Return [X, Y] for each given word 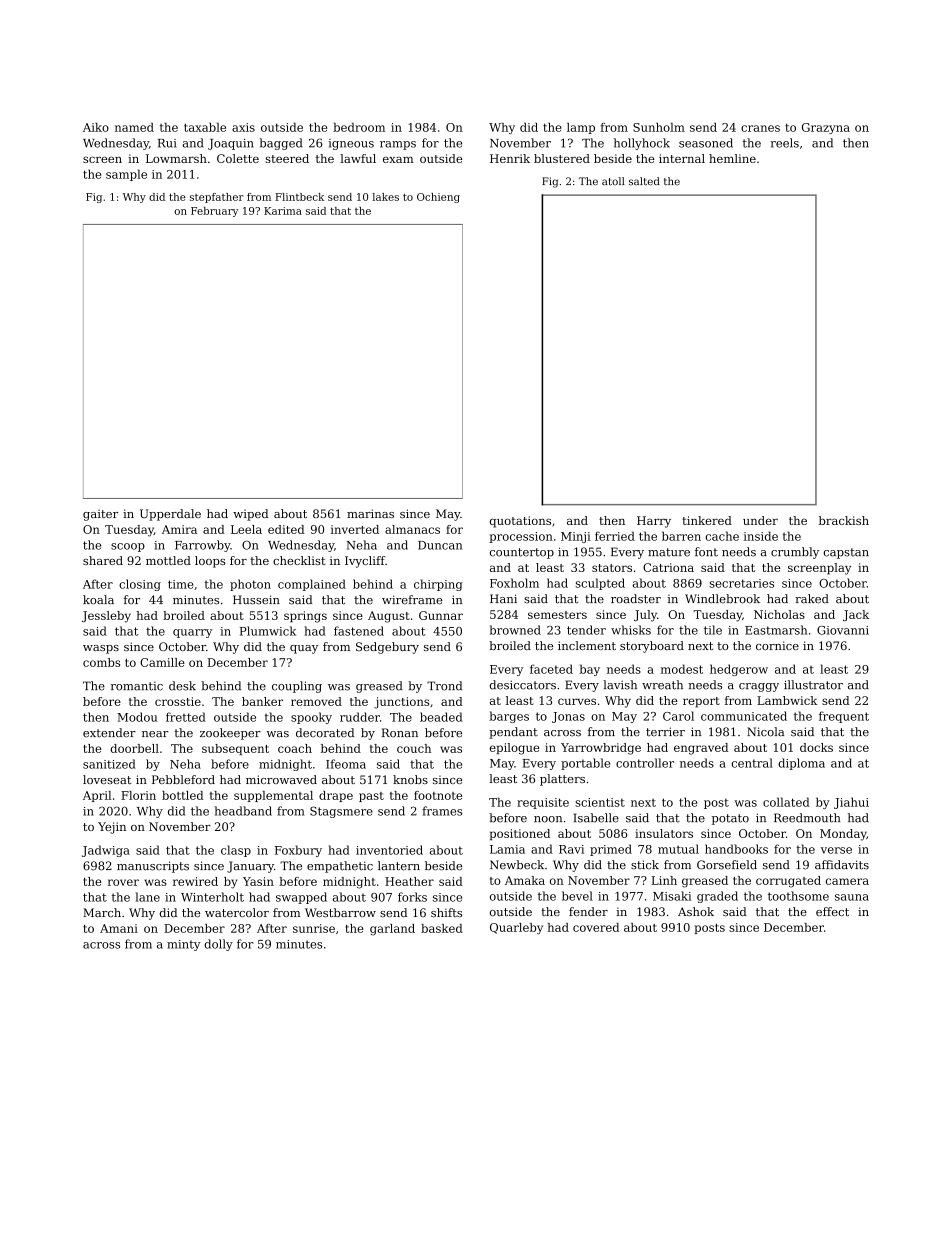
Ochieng [438, 198]
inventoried [389, 850]
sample [126, 175]
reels [785, 143]
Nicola [765, 732]
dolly [218, 945]
